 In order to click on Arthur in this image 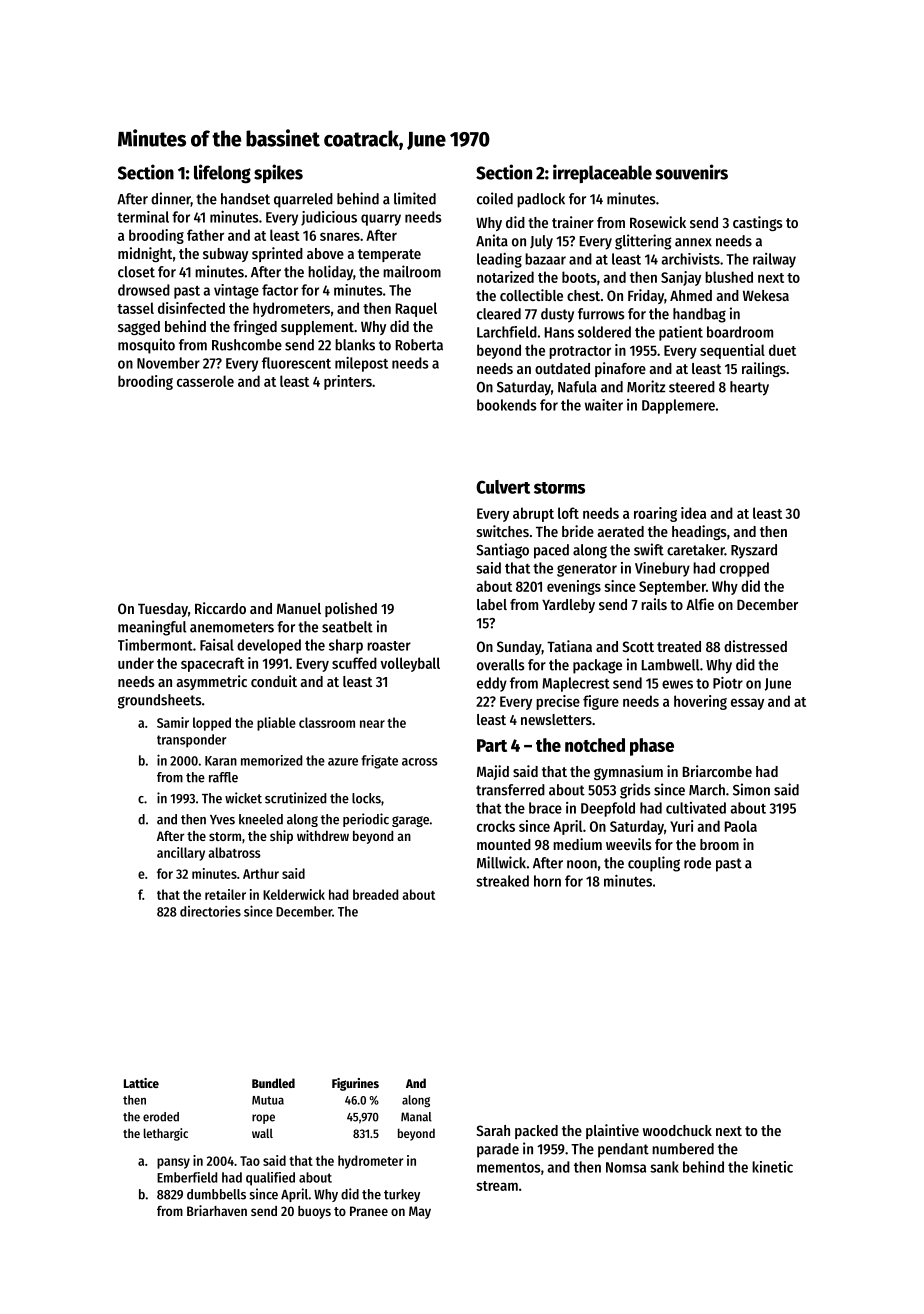, I will do `click(261, 873)`.
